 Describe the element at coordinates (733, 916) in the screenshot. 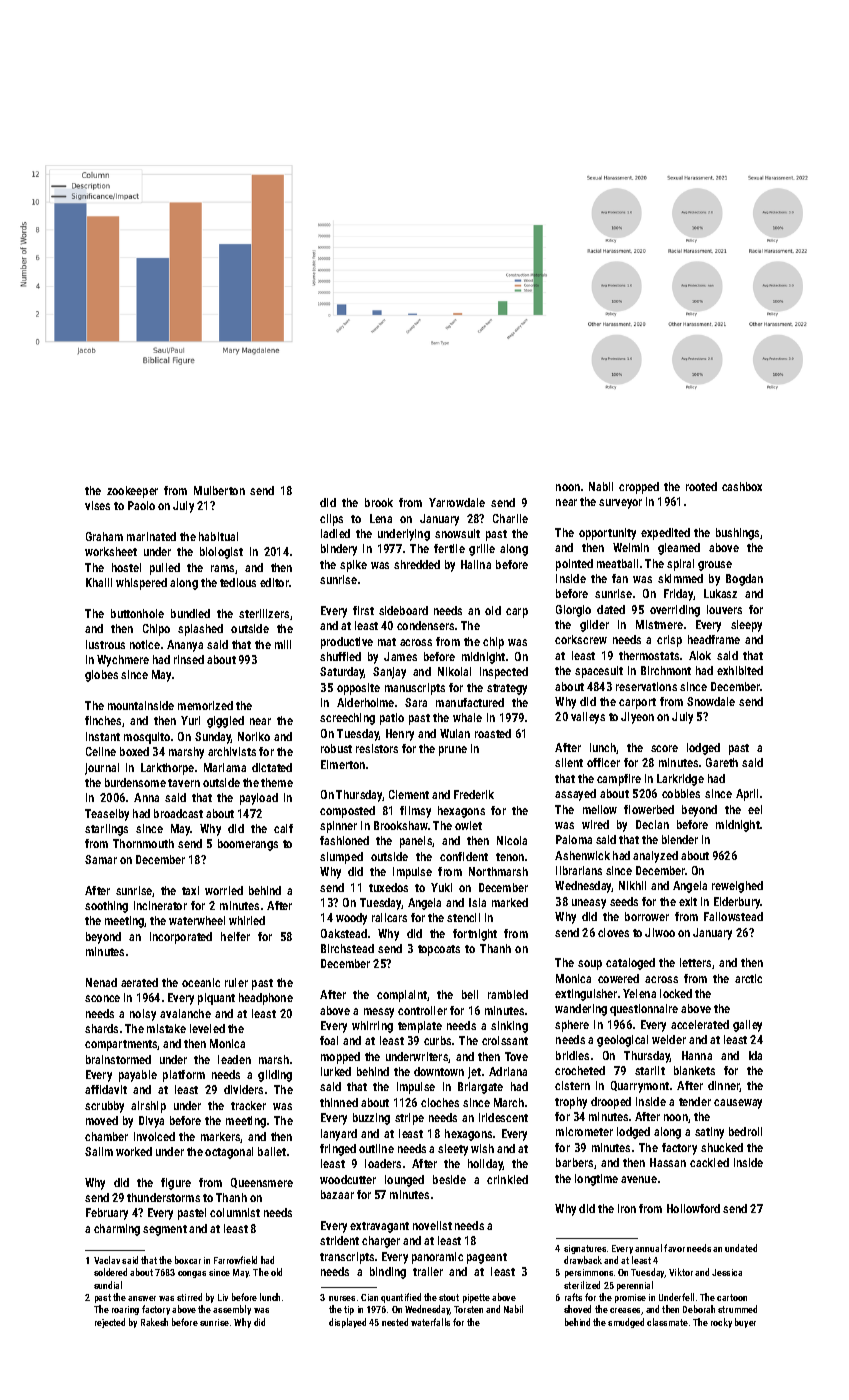

I see `Fallowstead` at that location.
